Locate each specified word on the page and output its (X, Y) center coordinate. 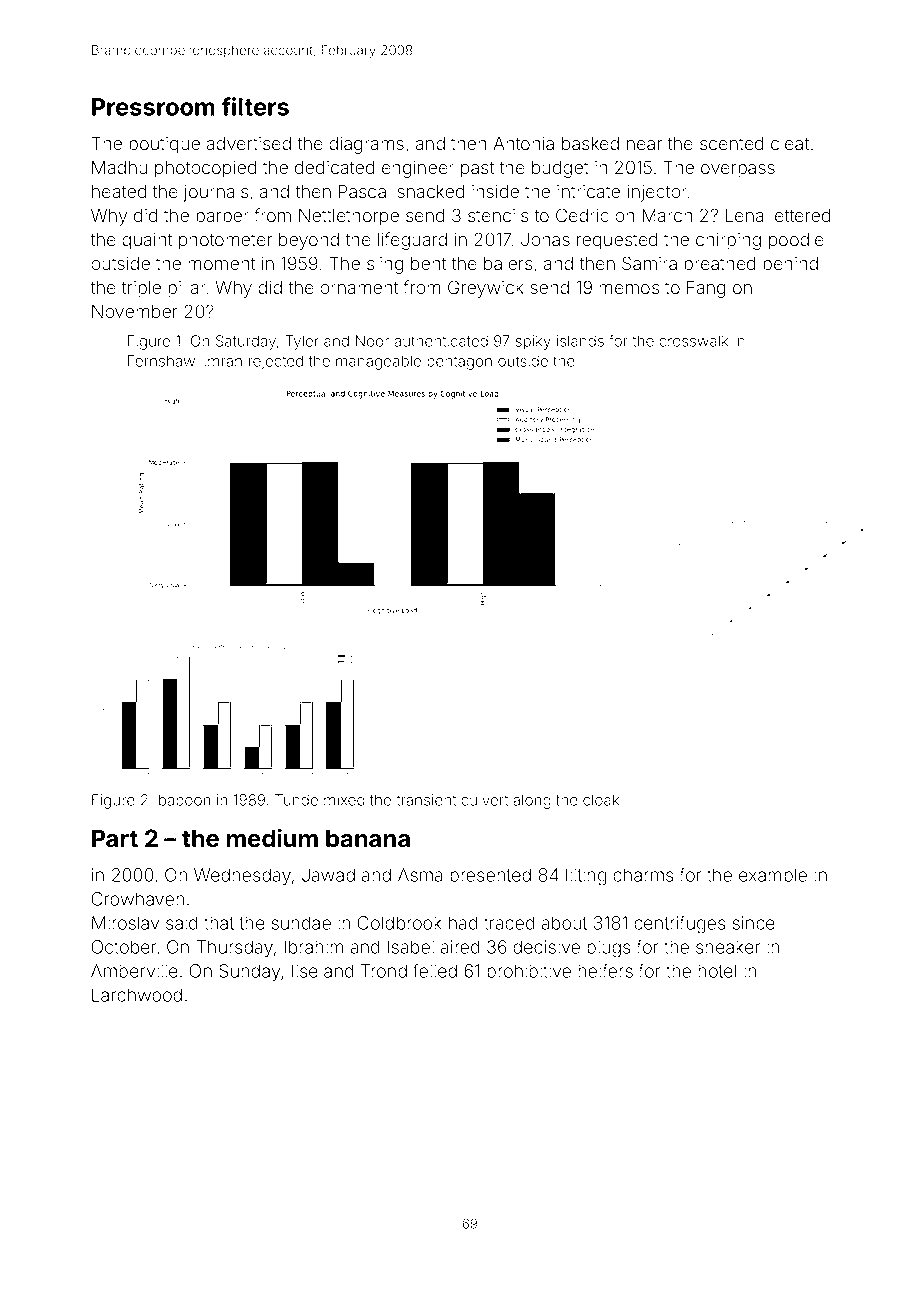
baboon (185, 800)
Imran (223, 361)
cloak (601, 800)
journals (215, 193)
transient (426, 800)
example (773, 876)
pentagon (459, 363)
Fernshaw (161, 361)
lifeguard (412, 241)
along (532, 801)
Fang (706, 289)
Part (115, 838)
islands (580, 341)
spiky (533, 342)
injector (657, 193)
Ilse (305, 971)
